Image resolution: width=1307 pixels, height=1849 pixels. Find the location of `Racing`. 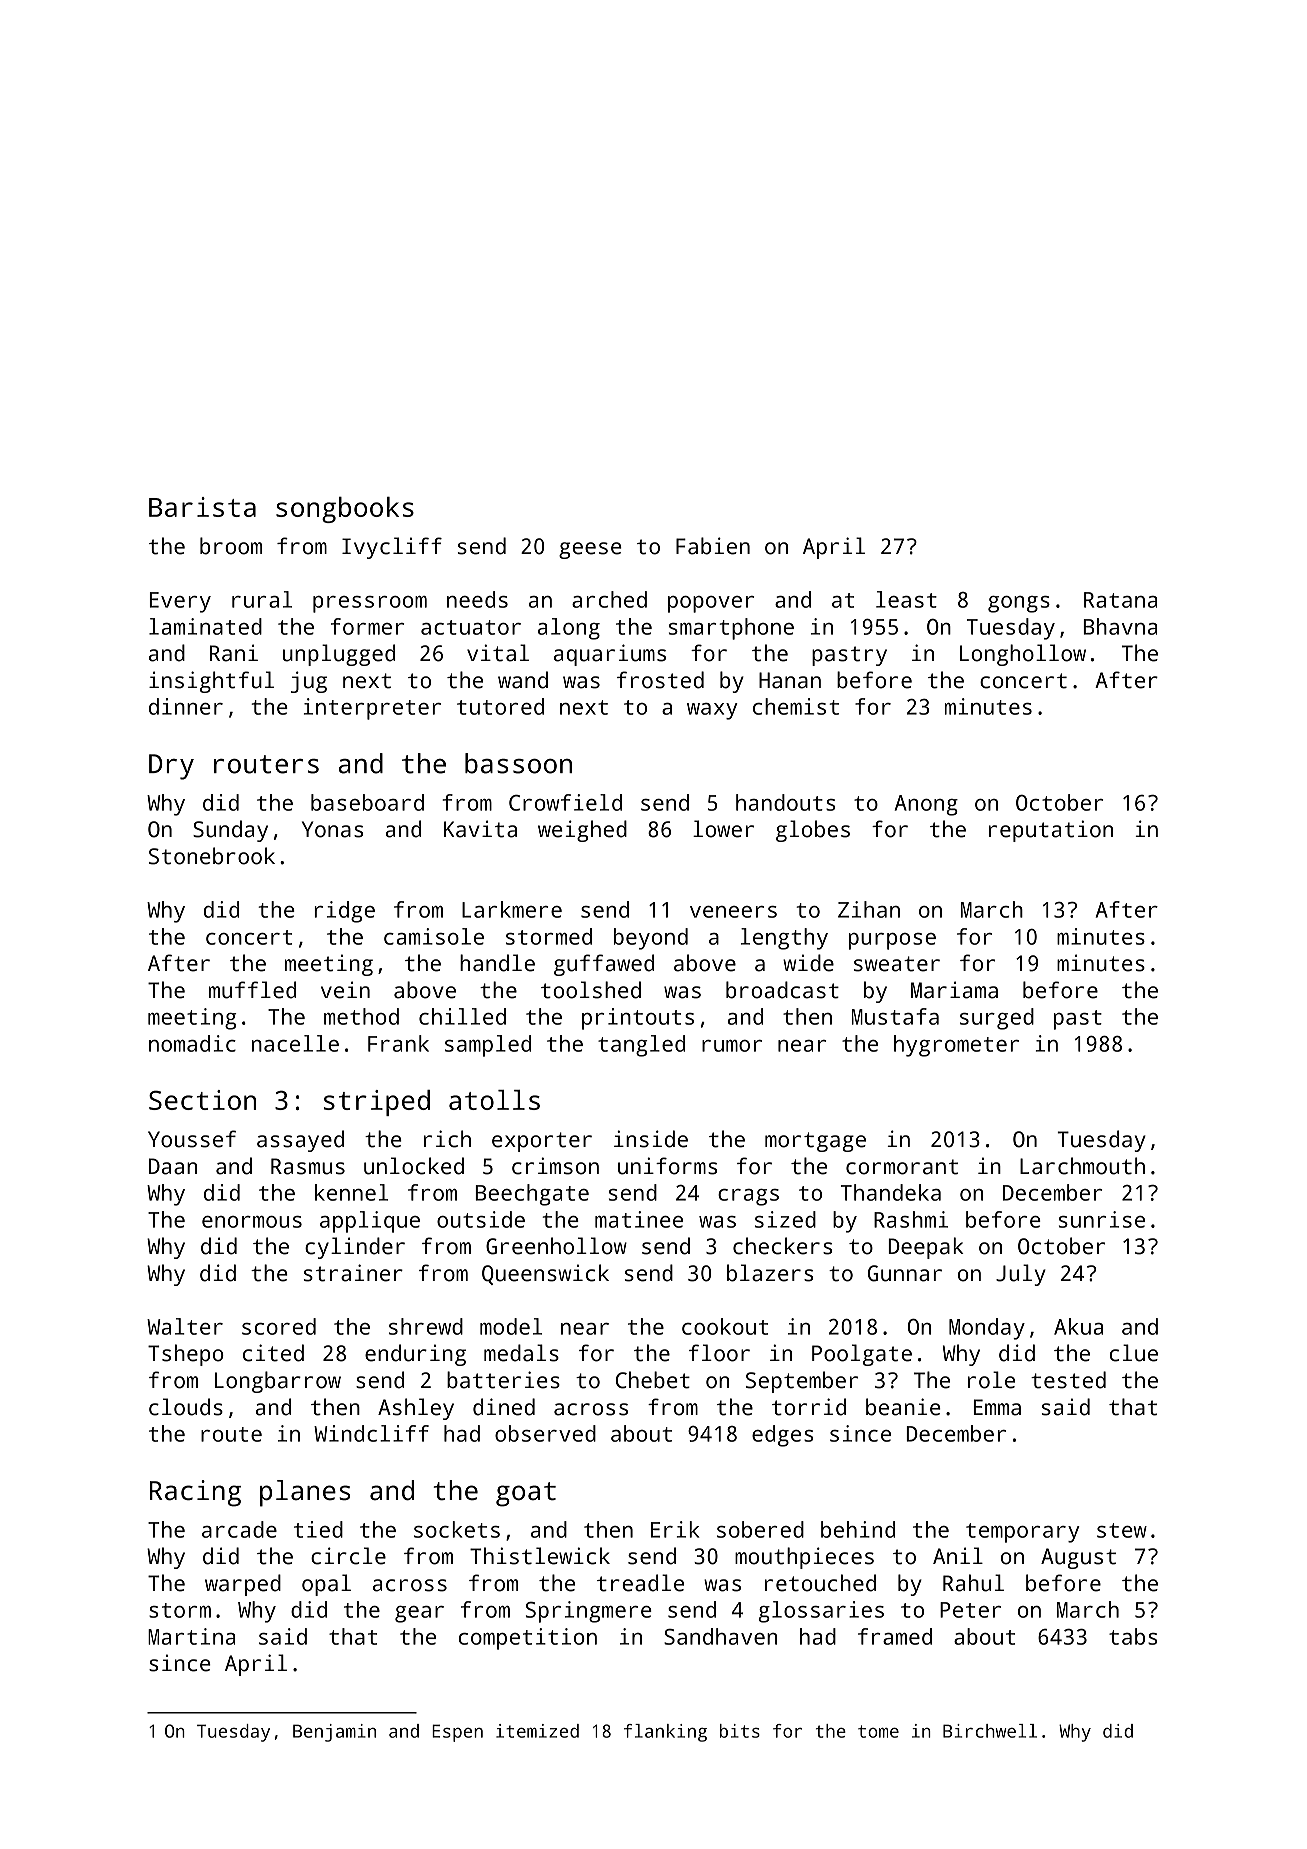

Racing is located at coordinates (195, 1493).
